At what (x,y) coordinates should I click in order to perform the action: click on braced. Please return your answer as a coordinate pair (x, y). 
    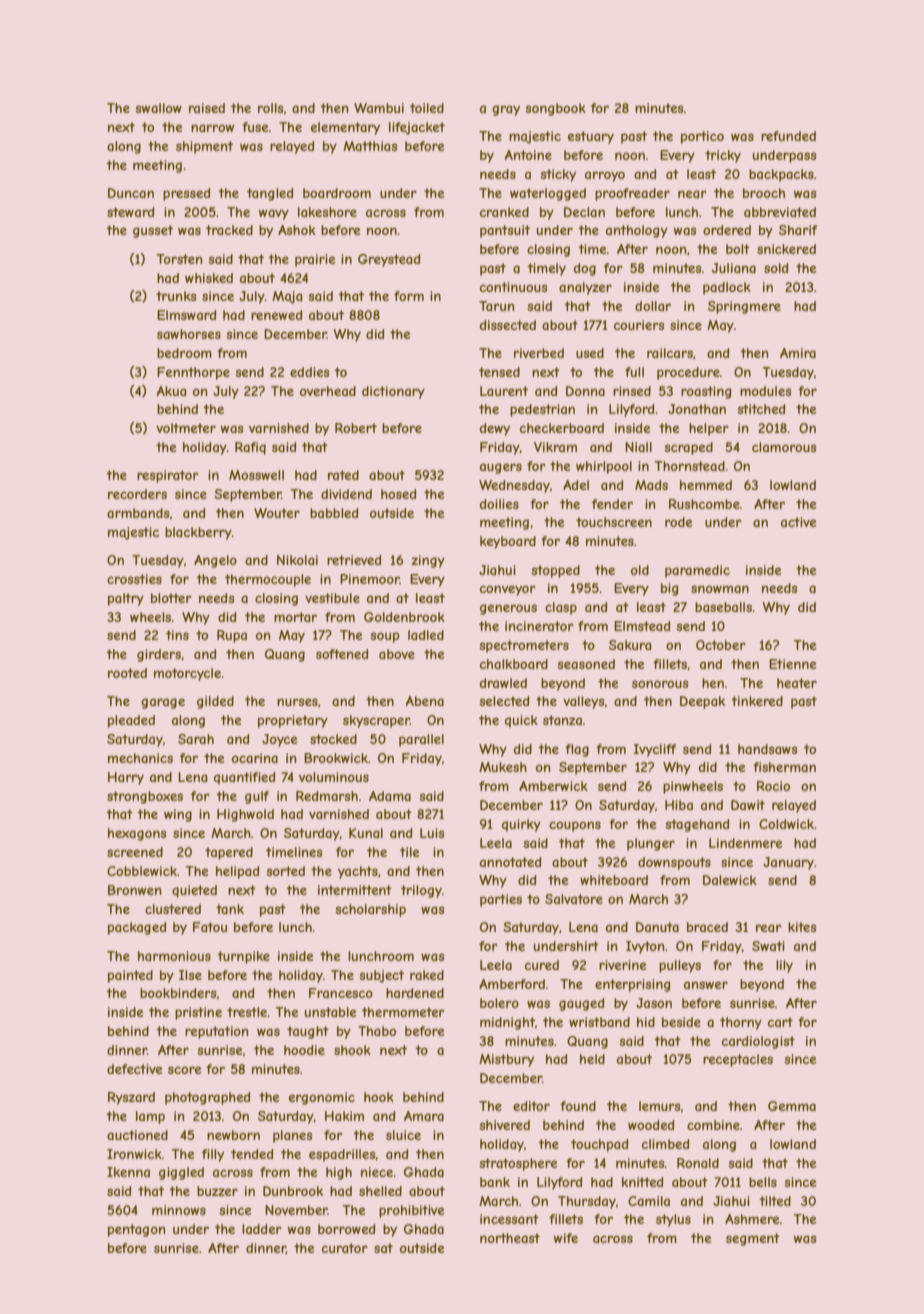
    Looking at the image, I should click on (707, 927).
